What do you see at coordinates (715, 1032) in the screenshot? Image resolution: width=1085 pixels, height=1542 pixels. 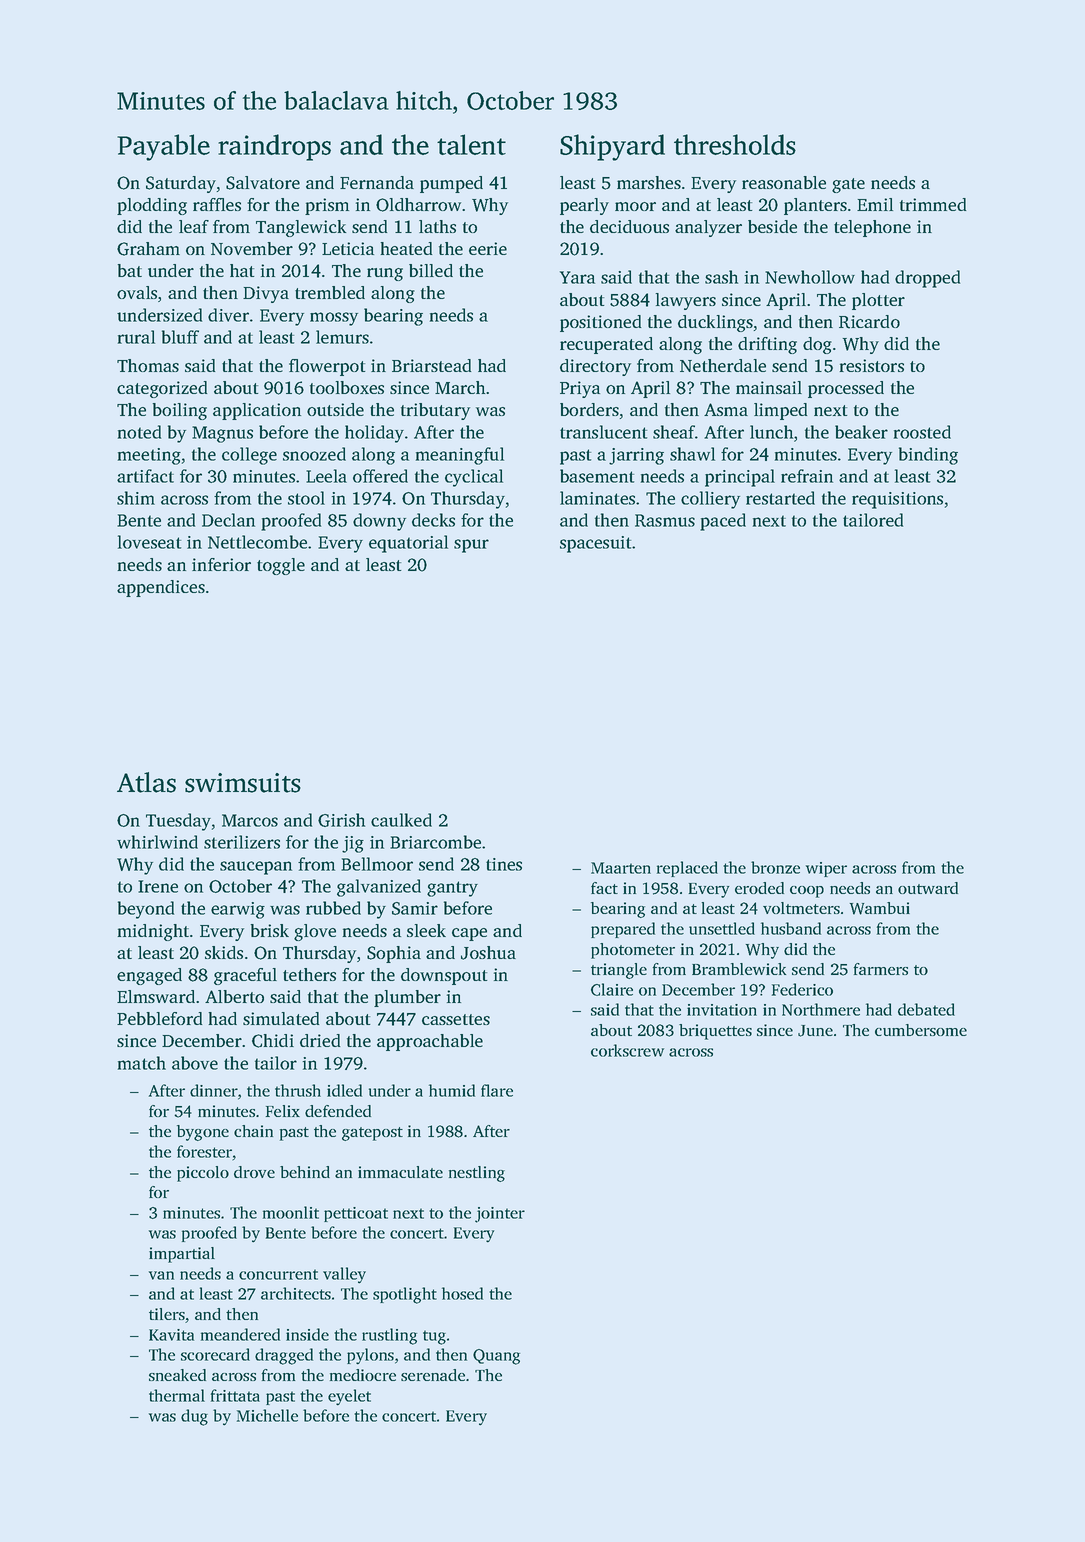 I see `briquettes` at bounding box center [715, 1032].
